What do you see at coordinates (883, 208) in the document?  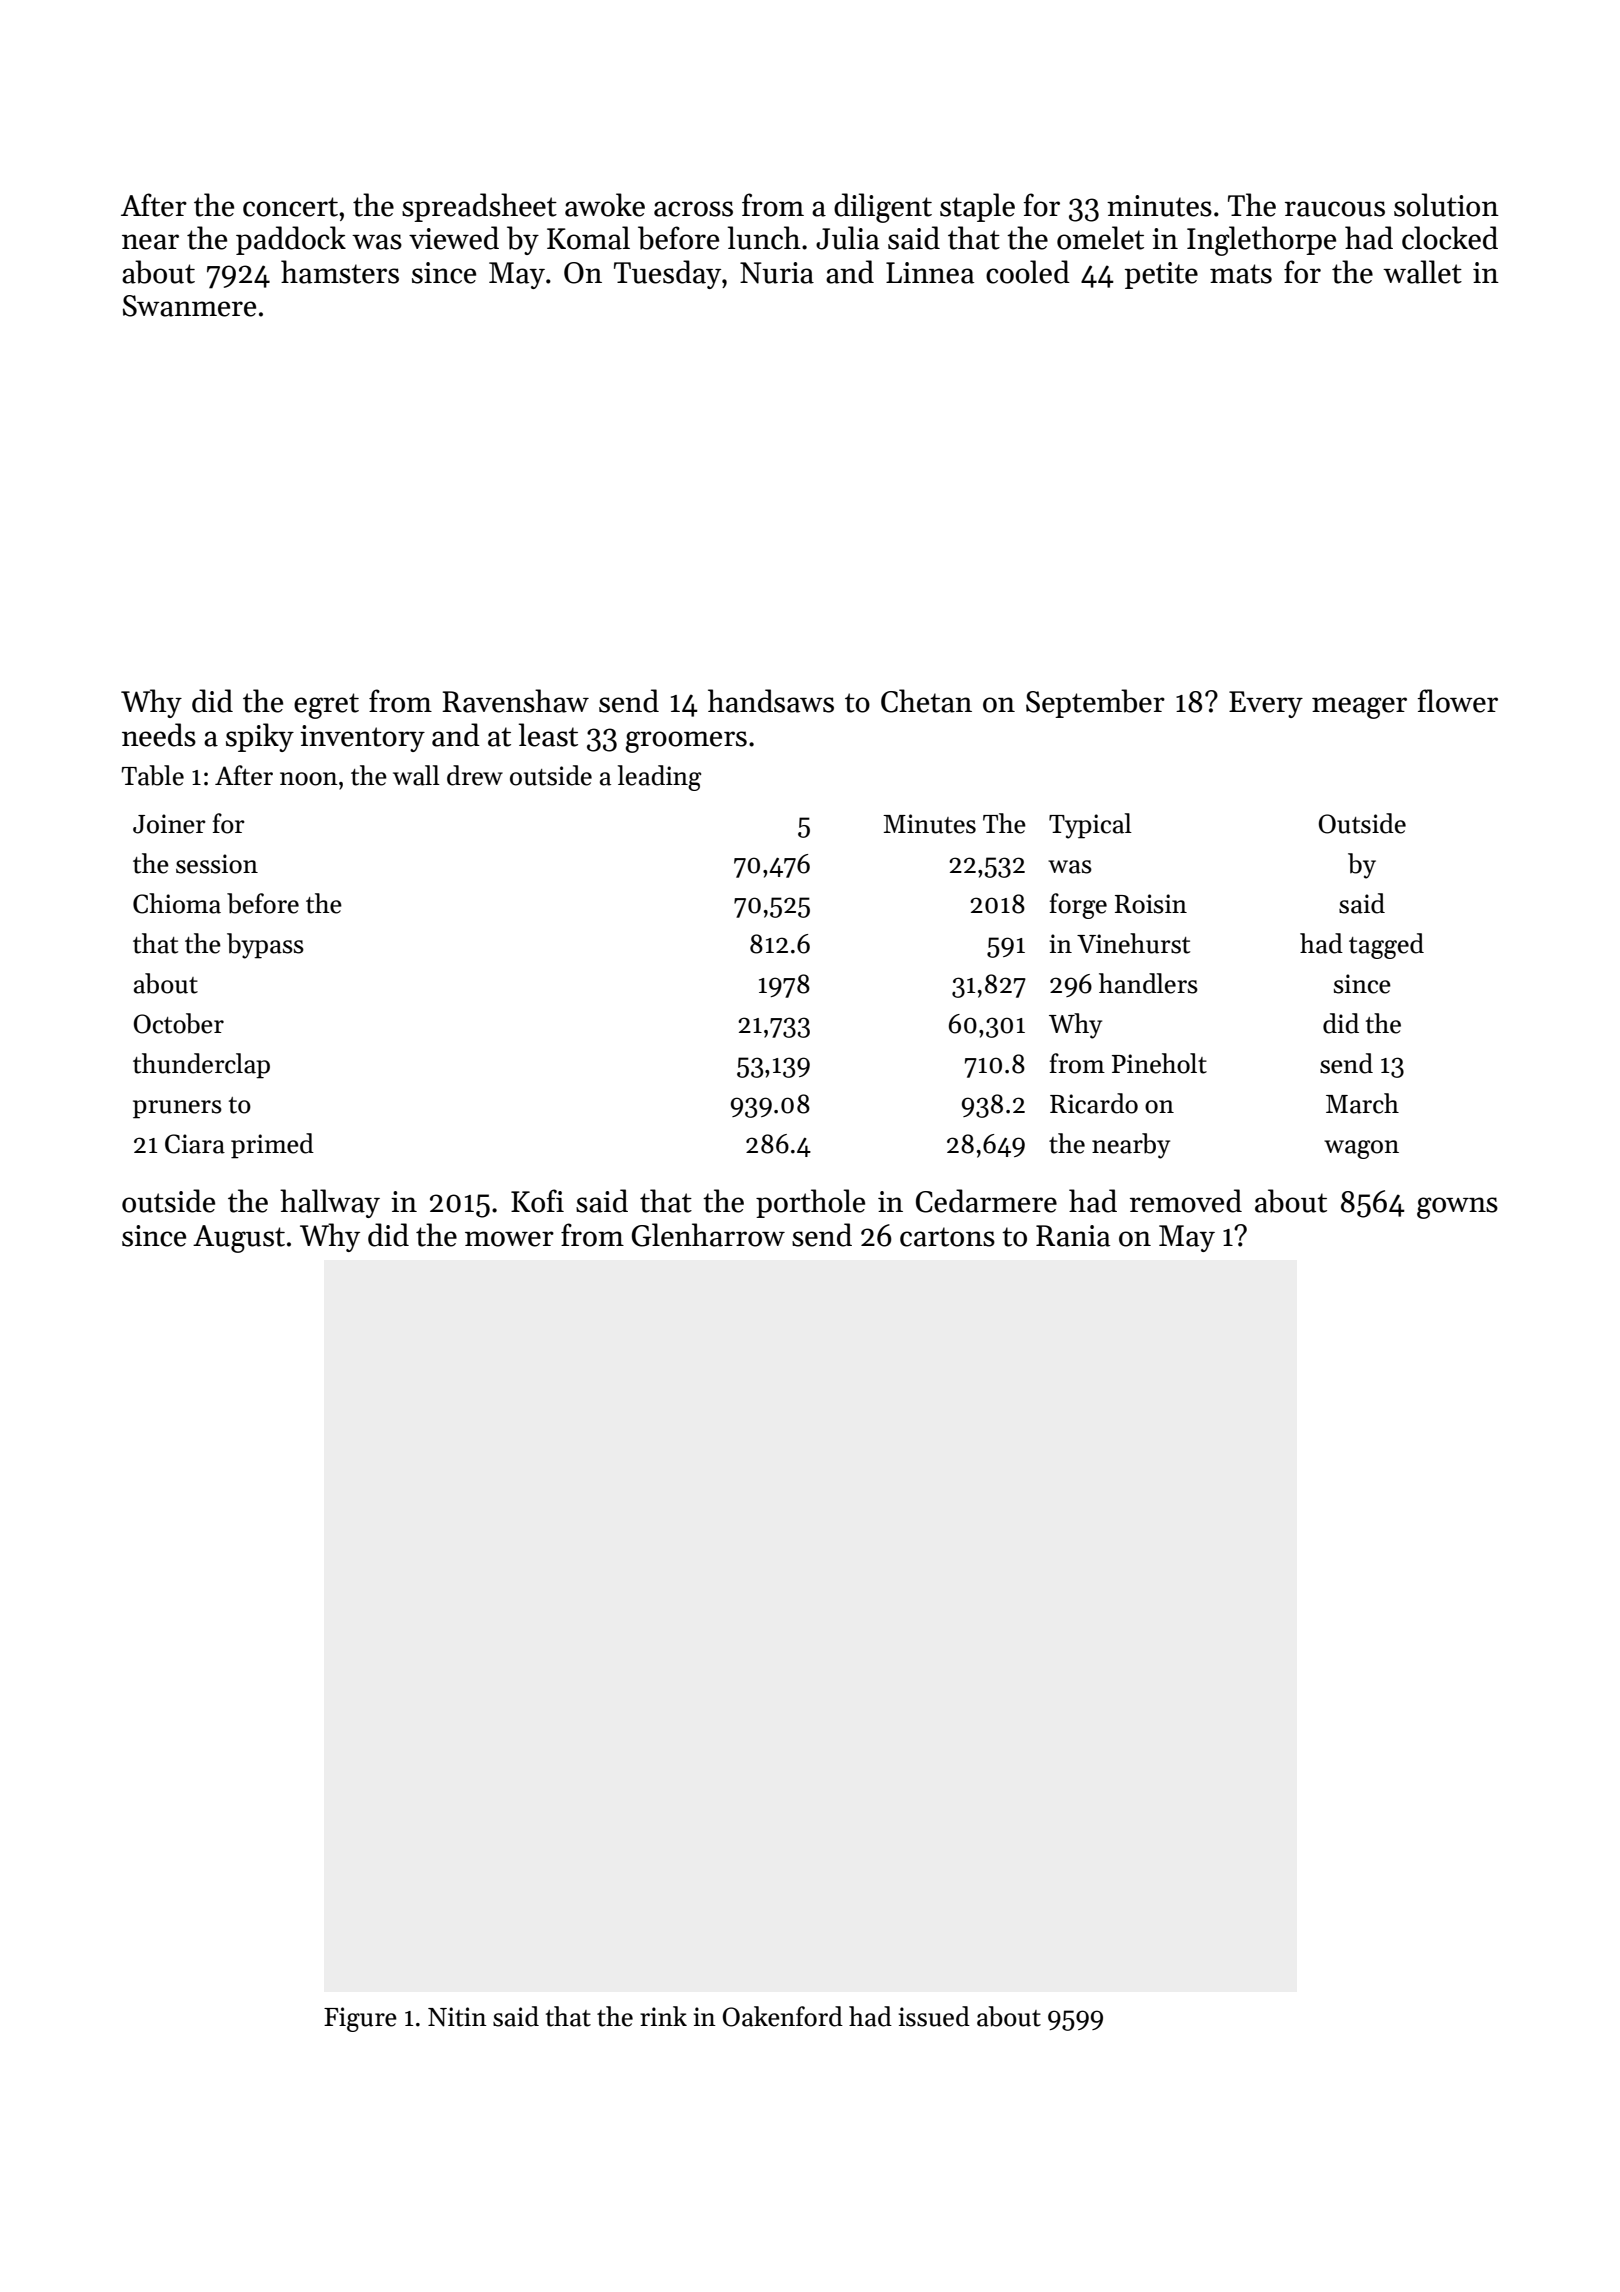 I see `diligent` at bounding box center [883, 208].
